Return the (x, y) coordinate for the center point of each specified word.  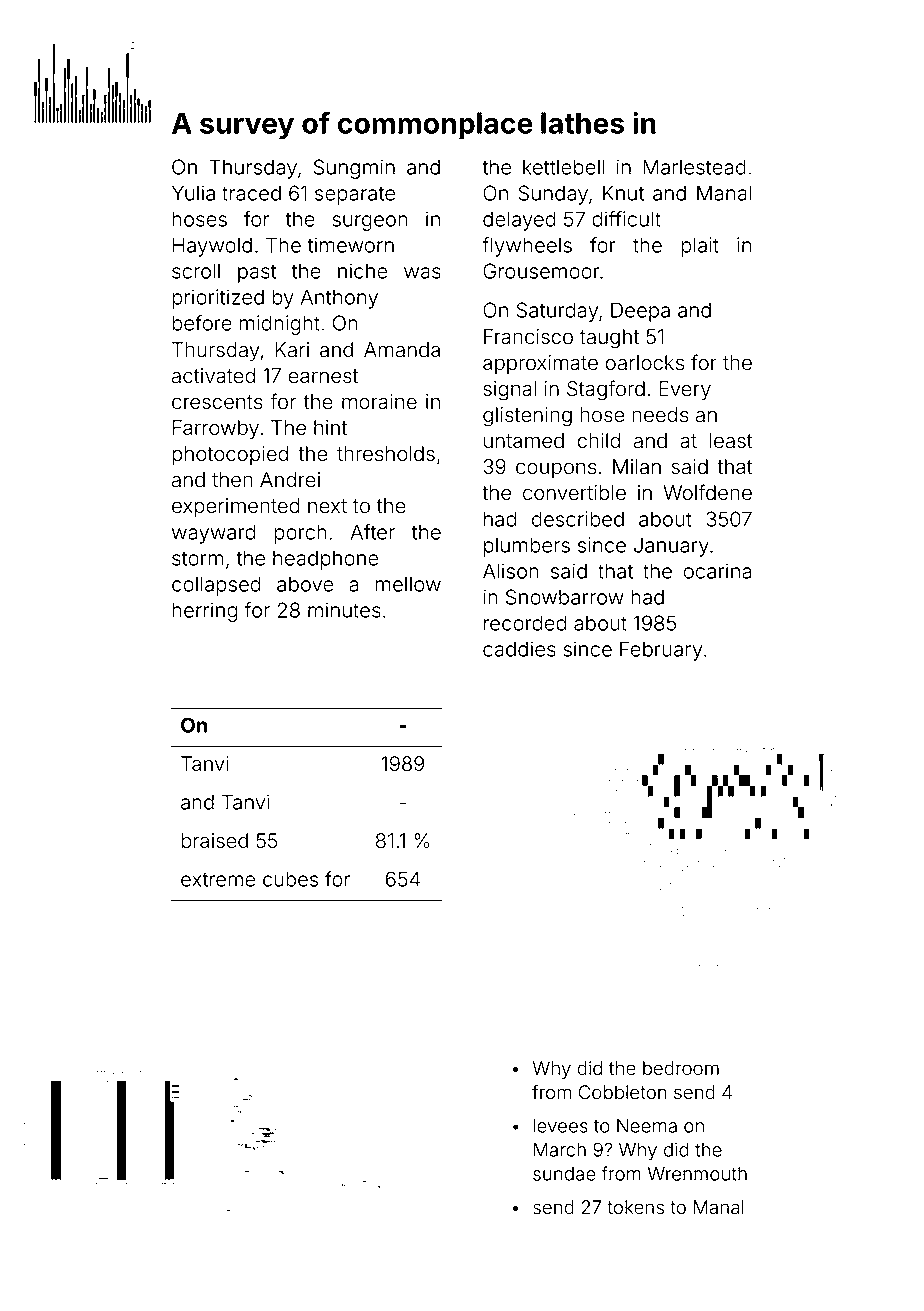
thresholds (386, 454)
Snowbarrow (565, 597)
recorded (525, 623)
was (422, 273)
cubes (290, 879)
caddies (519, 649)
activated (213, 376)
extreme (218, 880)
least (731, 441)
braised (215, 841)
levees (560, 1126)
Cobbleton (623, 1092)
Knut (623, 193)
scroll (196, 271)
